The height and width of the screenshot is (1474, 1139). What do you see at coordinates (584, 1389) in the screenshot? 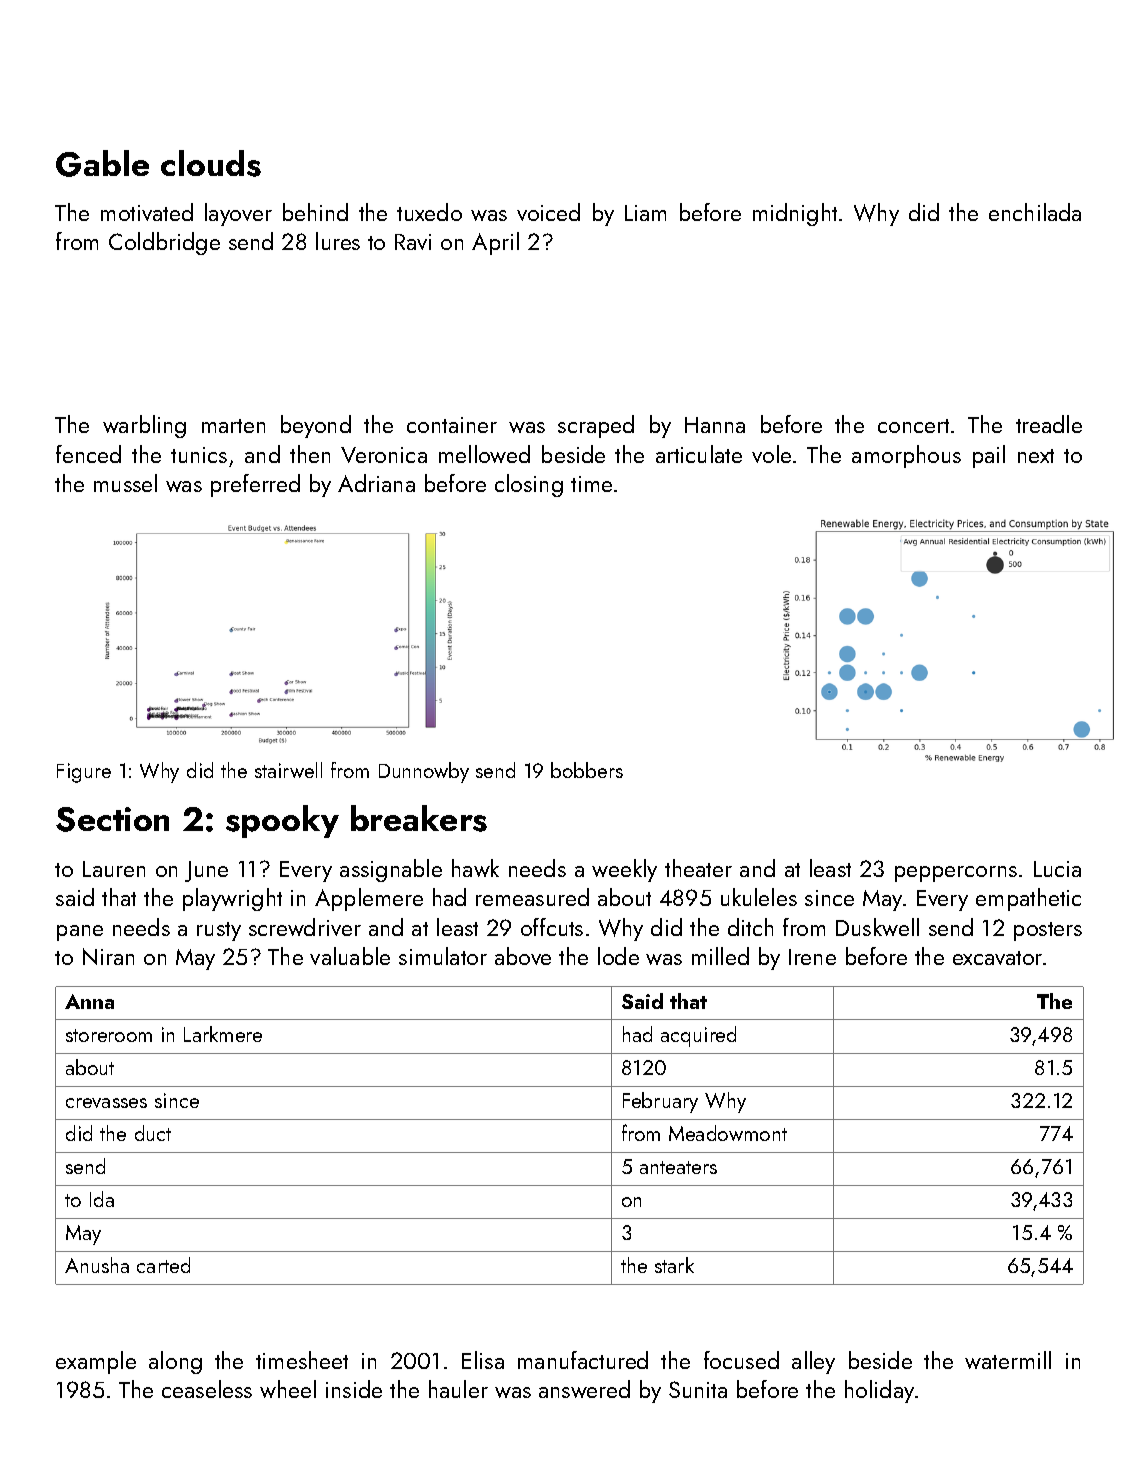
I see `answered` at bounding box center [584, 1389].
